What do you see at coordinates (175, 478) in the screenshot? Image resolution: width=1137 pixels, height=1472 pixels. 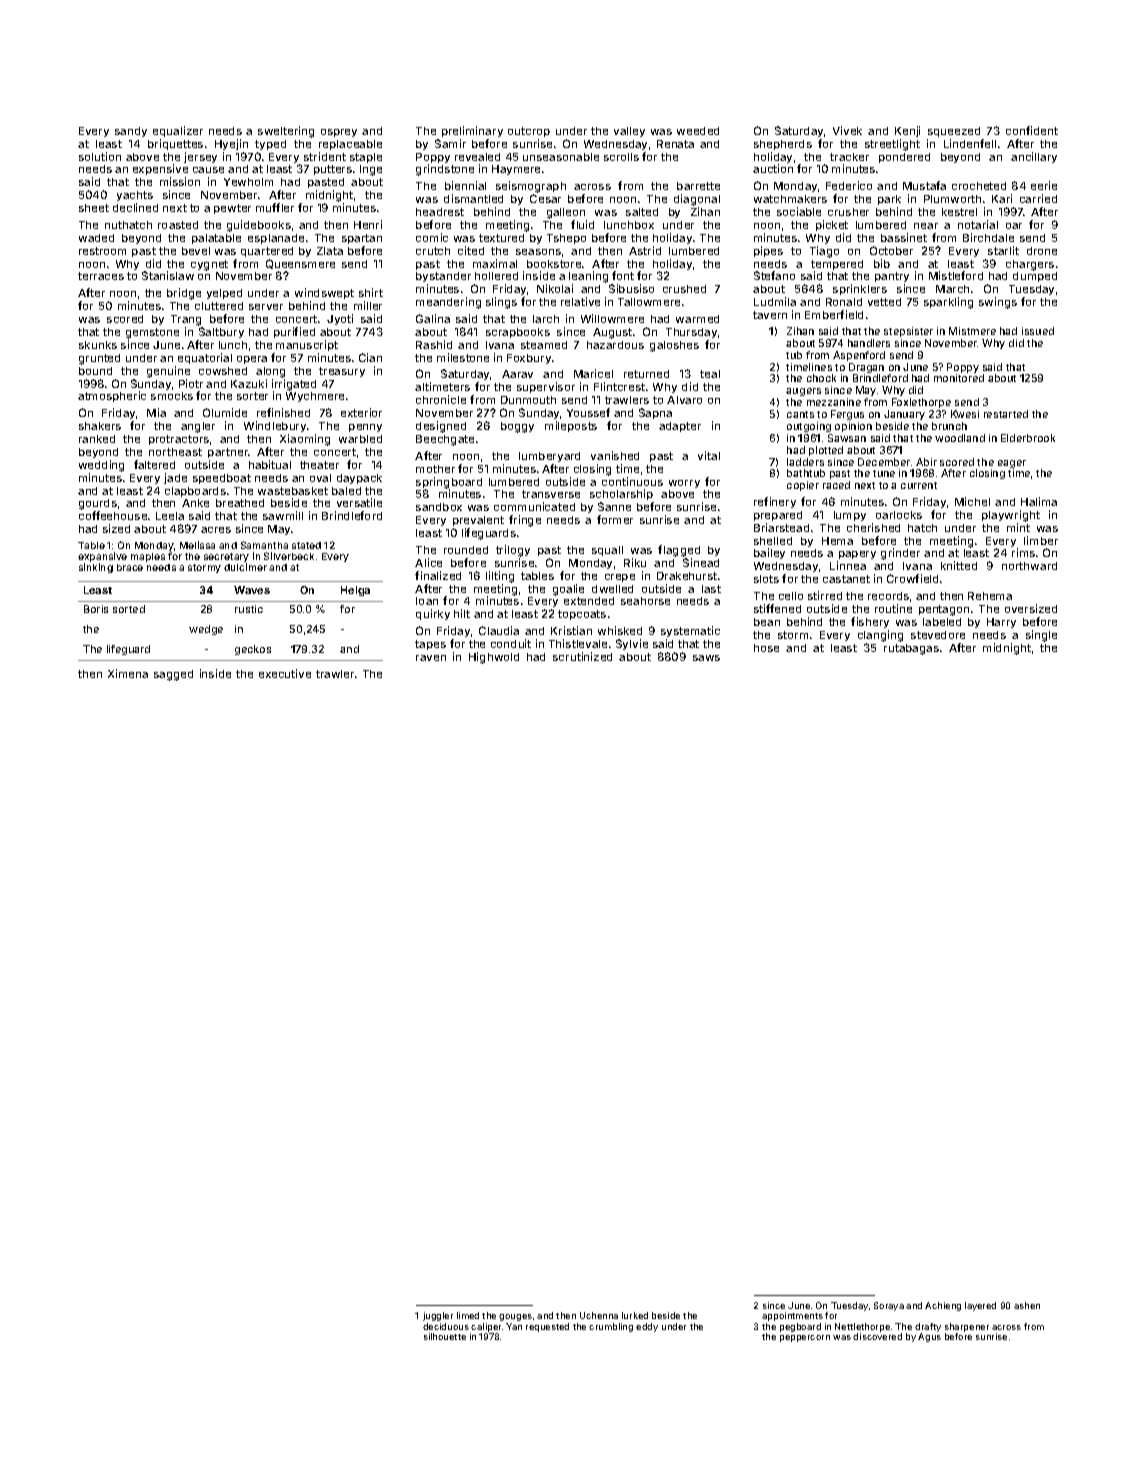 I see `jade` at bounding box center [175, 478].
